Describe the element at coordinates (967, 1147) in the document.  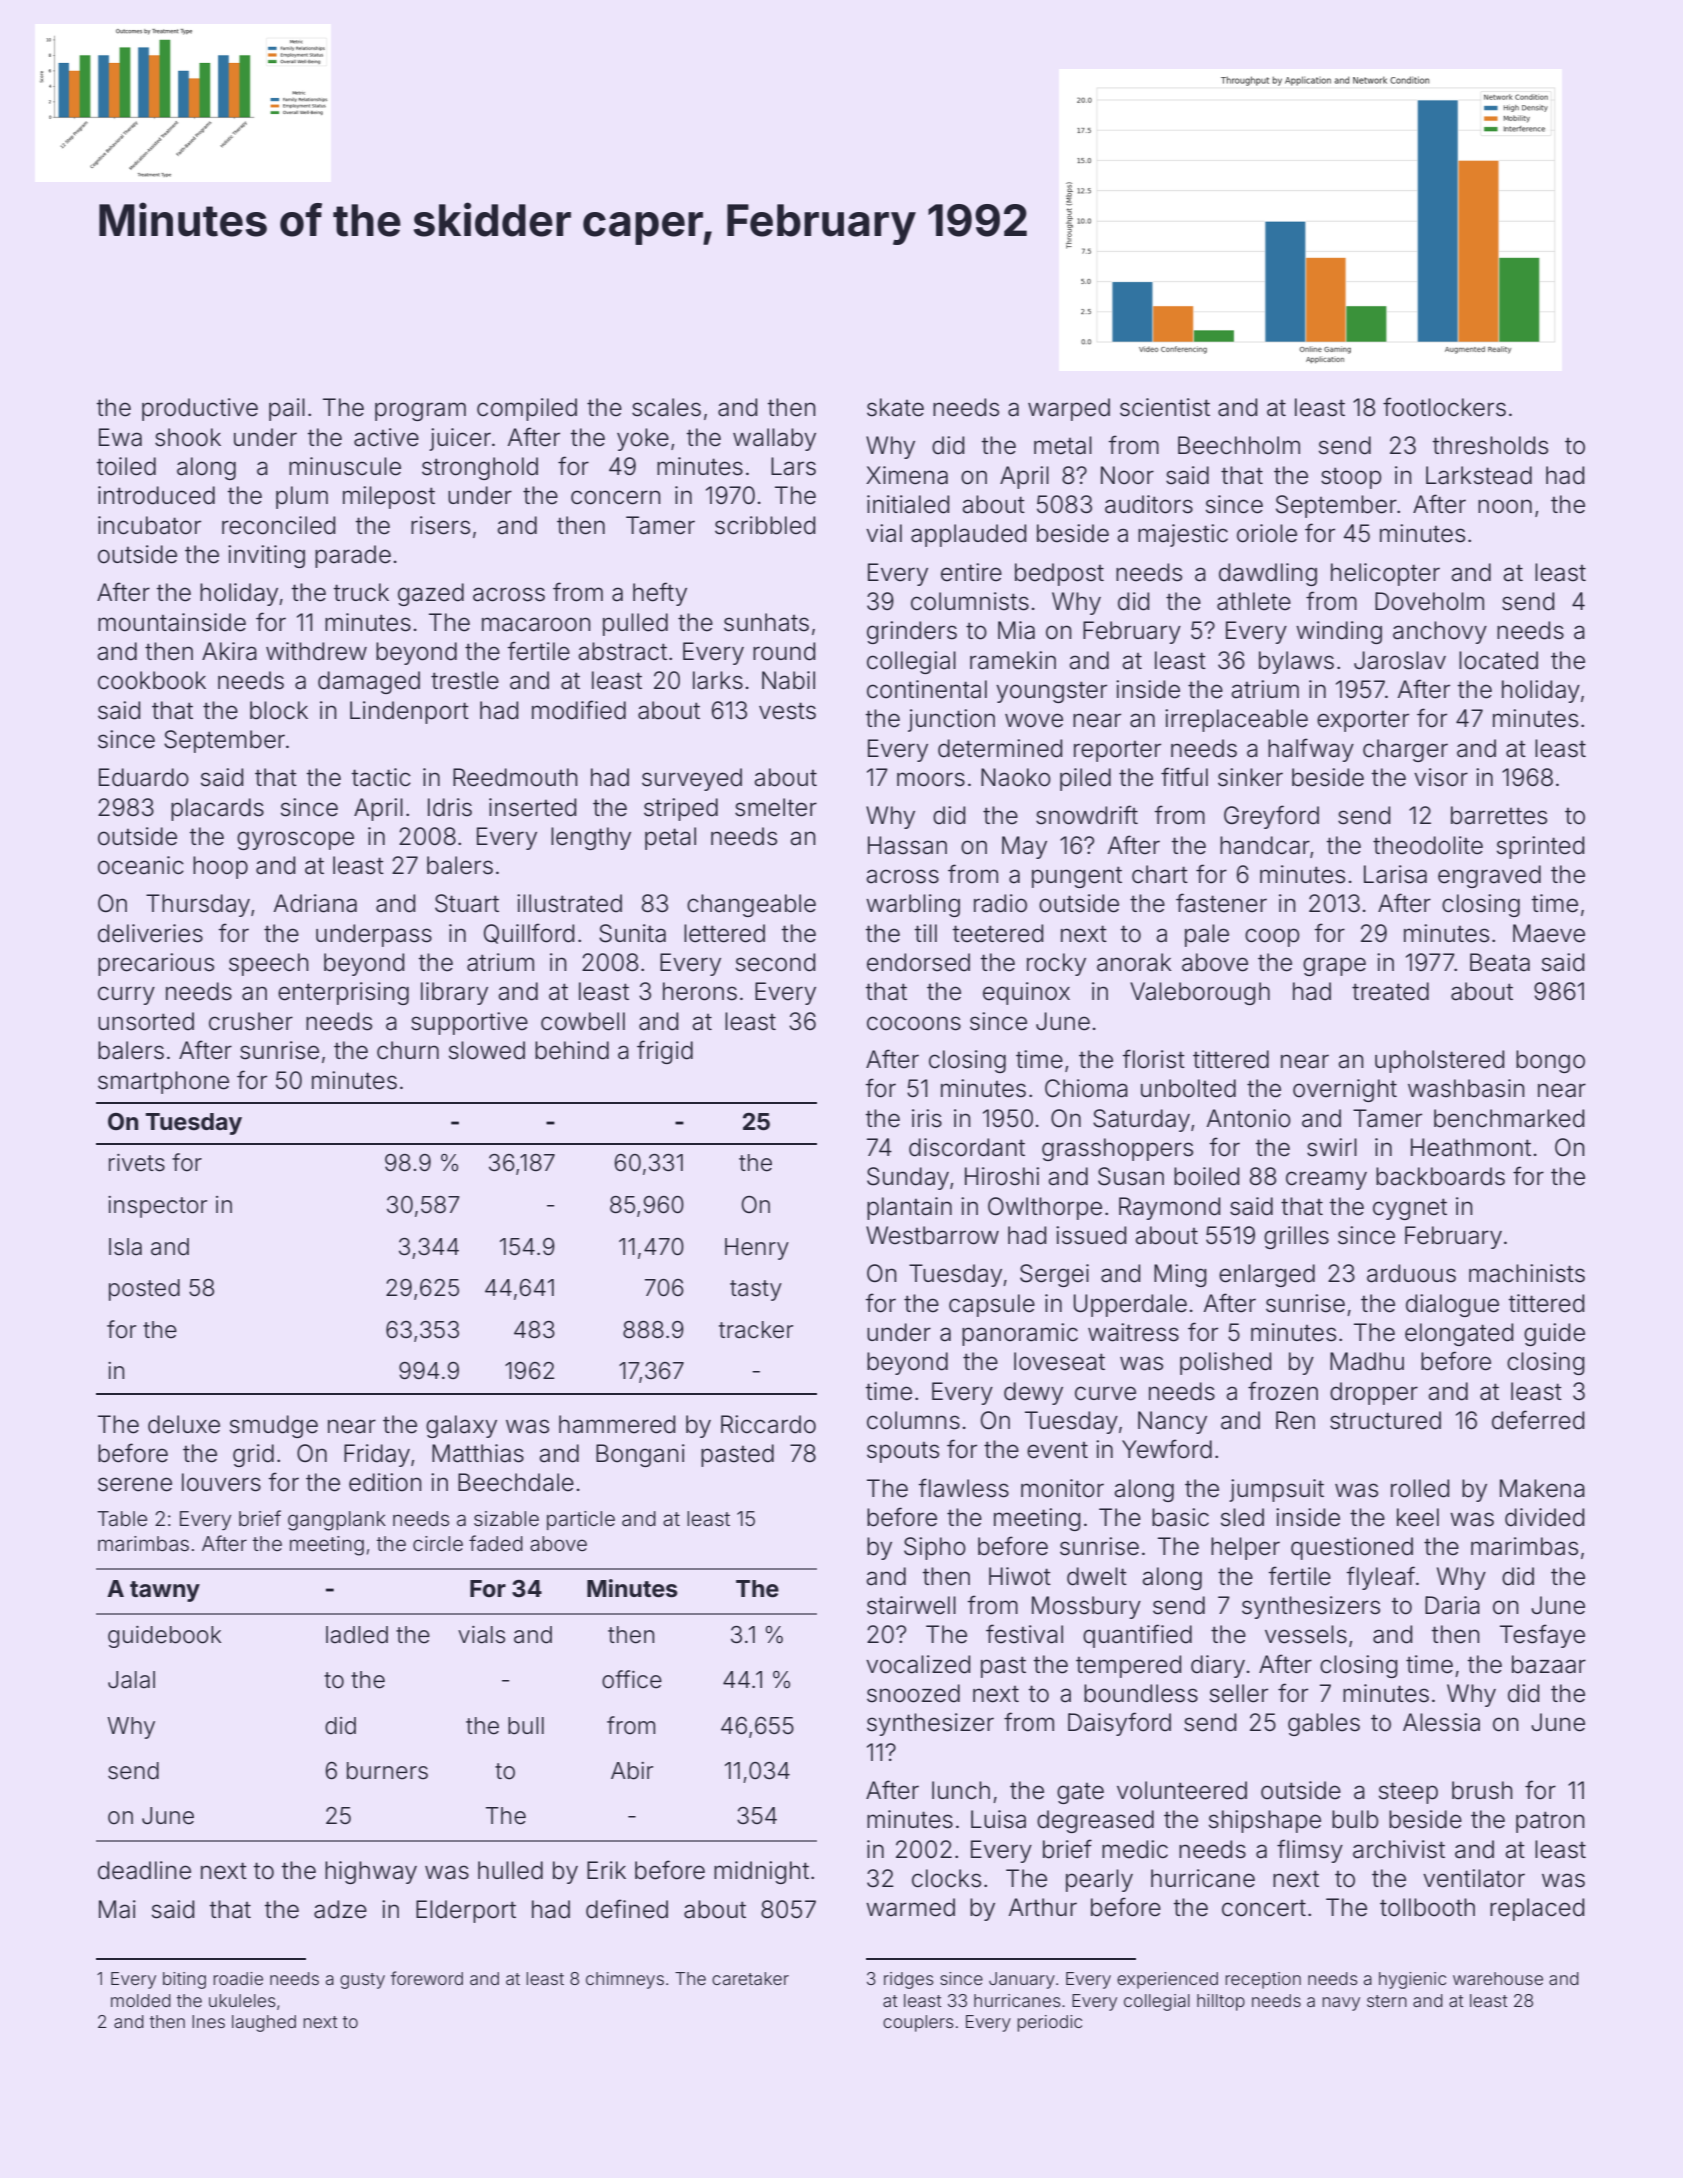
I see `discordant` at that location.
